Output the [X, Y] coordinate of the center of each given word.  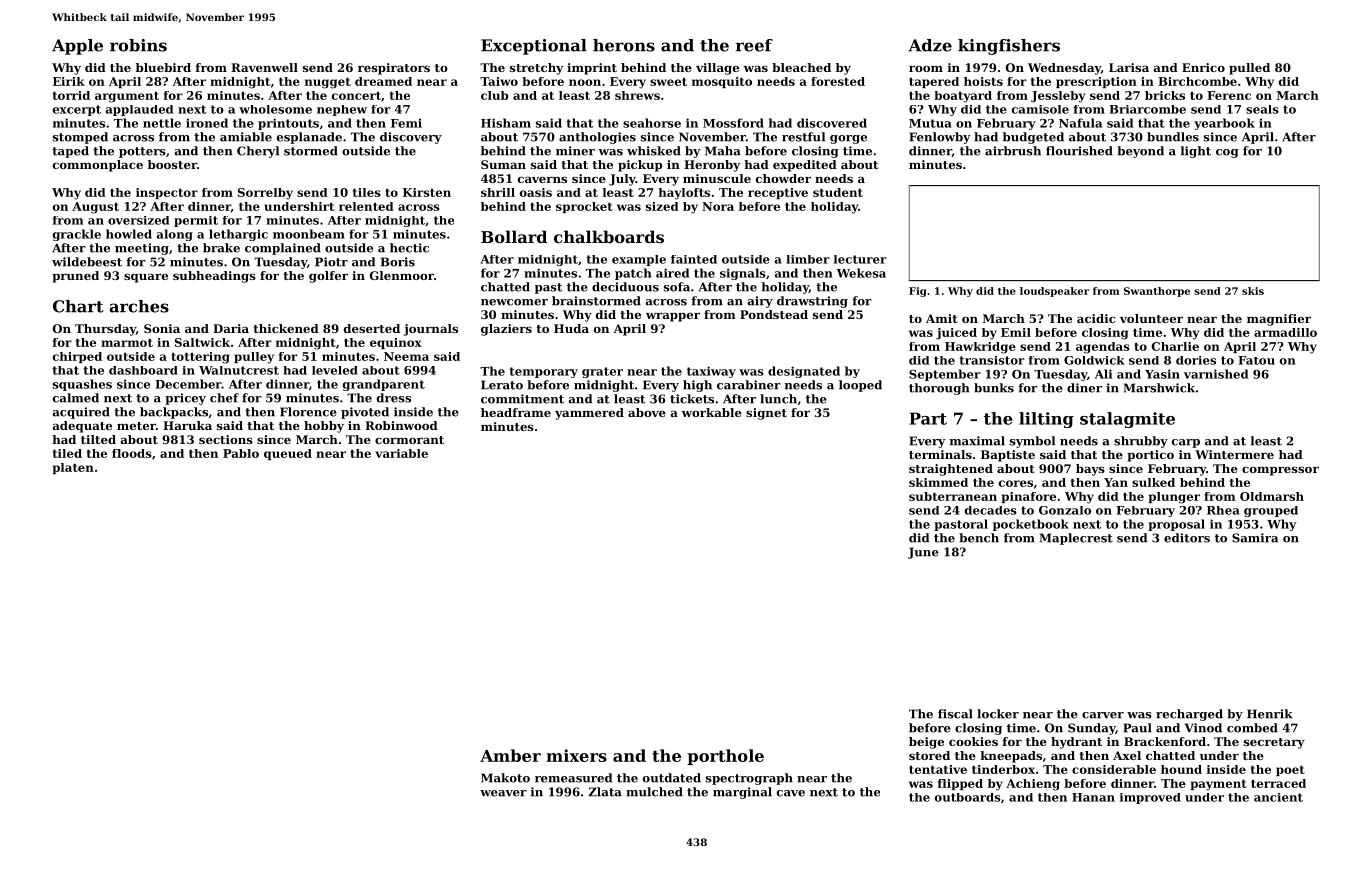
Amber [510, 755]
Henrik [1270, 714]
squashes [82, 385]
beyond [1140, 152]
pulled [1249, 69]
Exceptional [534, 47]
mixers [576, 755]
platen [73, 468]
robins [138, 45]
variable [401, 453]
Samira [1255, 538]
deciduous [625, 287]
